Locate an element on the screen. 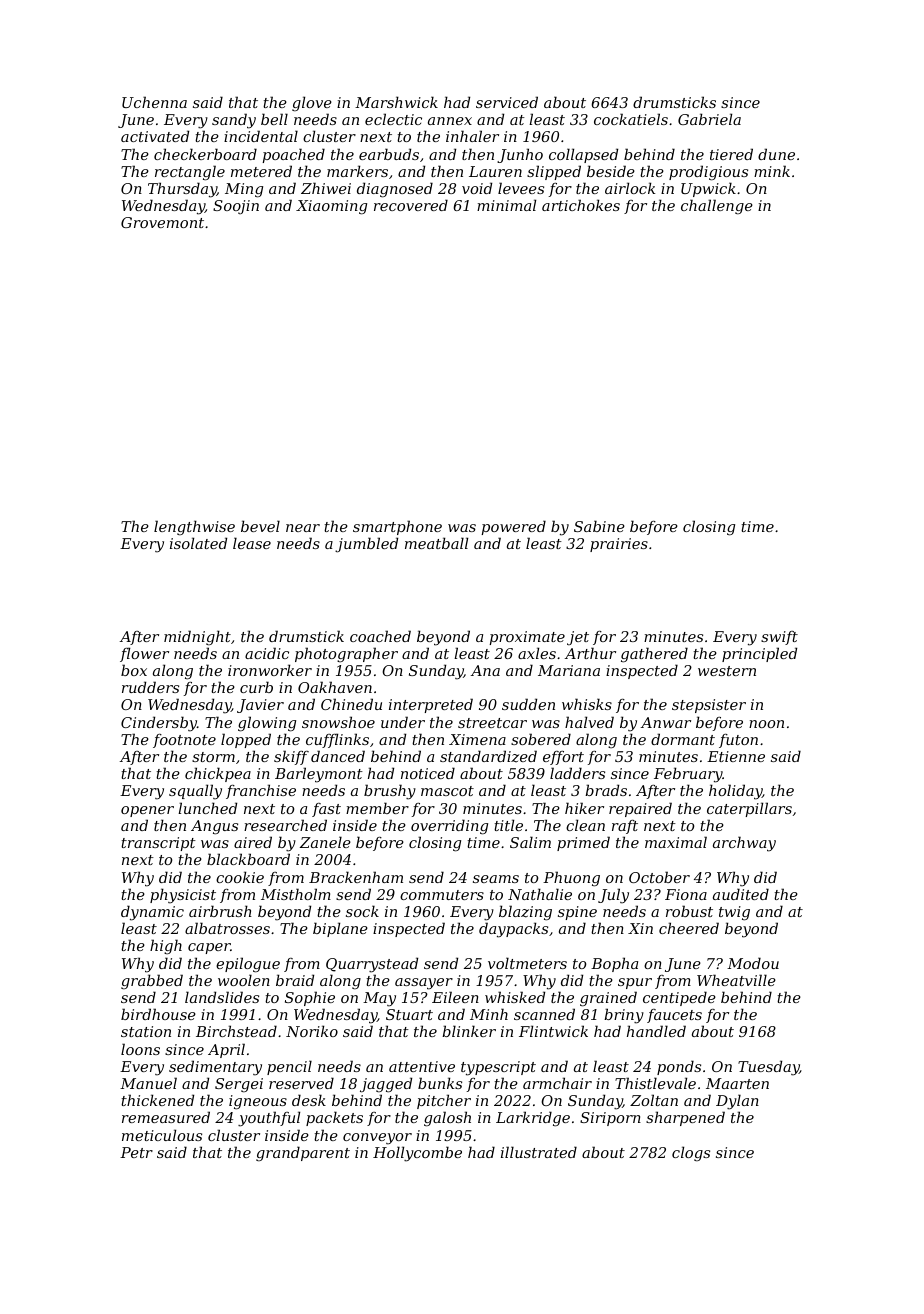 The width and height of the screenshot is (924, 1314). lopped is located at coordinates (246, 740).
